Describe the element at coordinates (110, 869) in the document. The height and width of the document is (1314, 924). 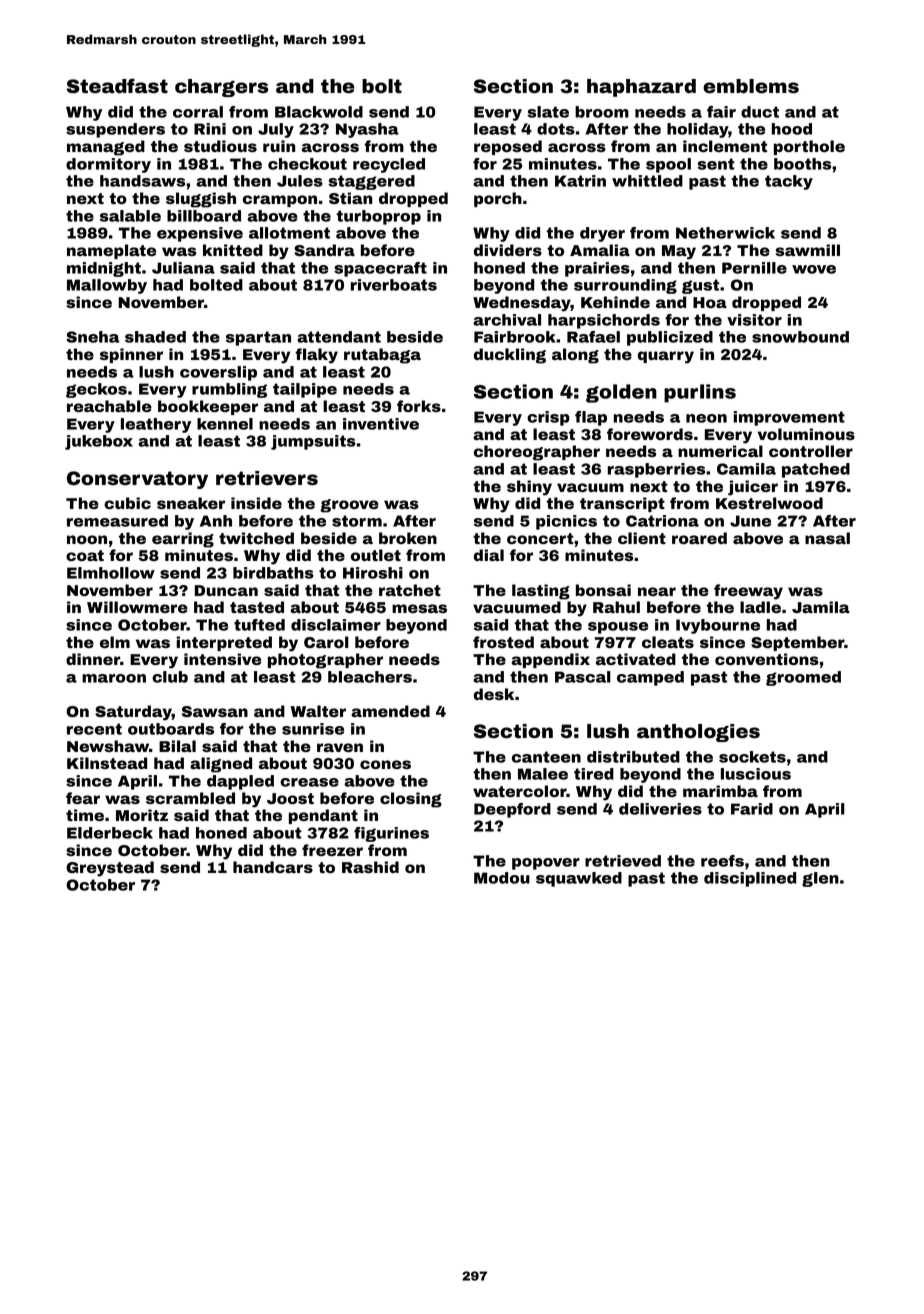
I see `Greystead` at that location.
